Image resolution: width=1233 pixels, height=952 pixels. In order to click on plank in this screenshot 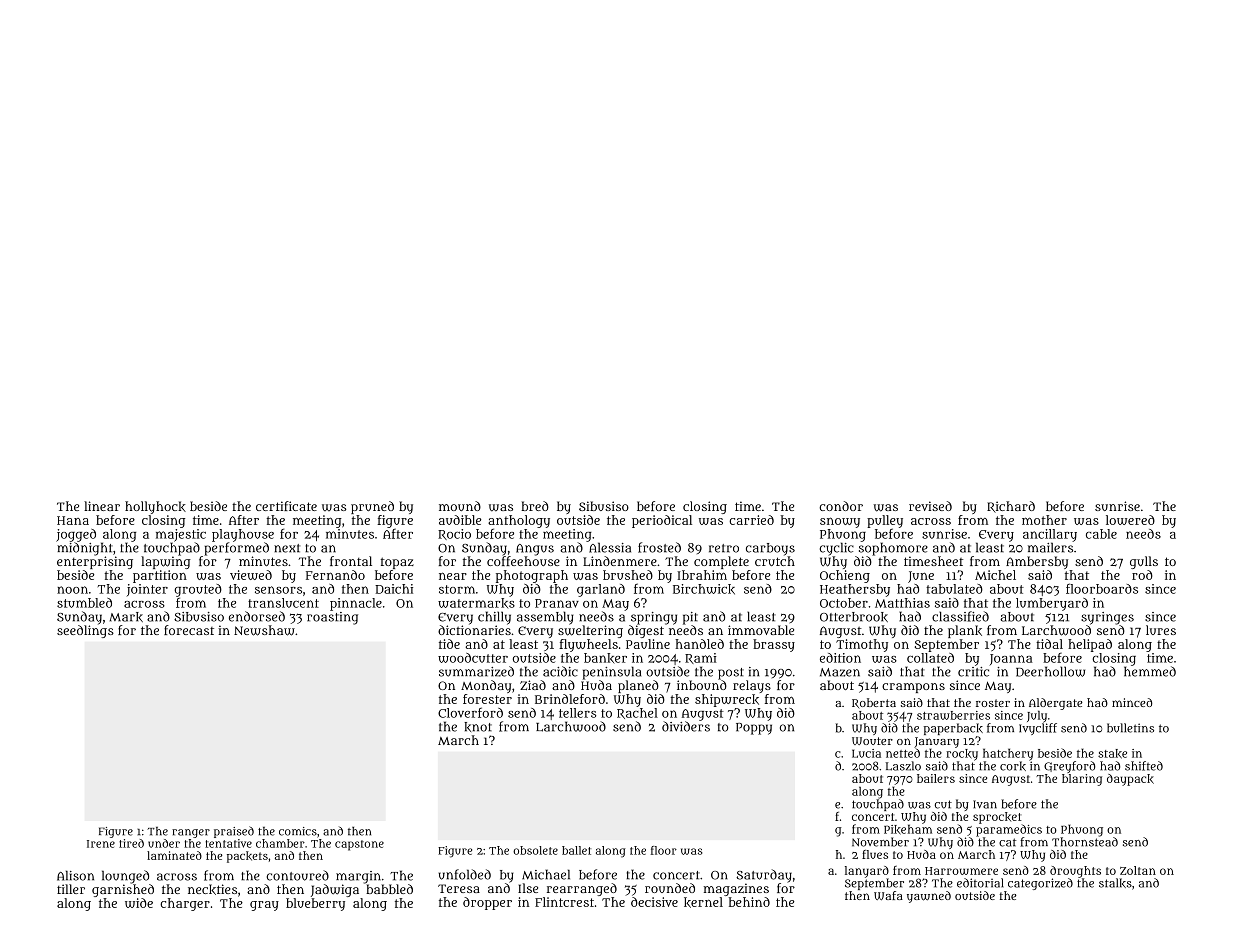, I will do `click(965, 631)`.
